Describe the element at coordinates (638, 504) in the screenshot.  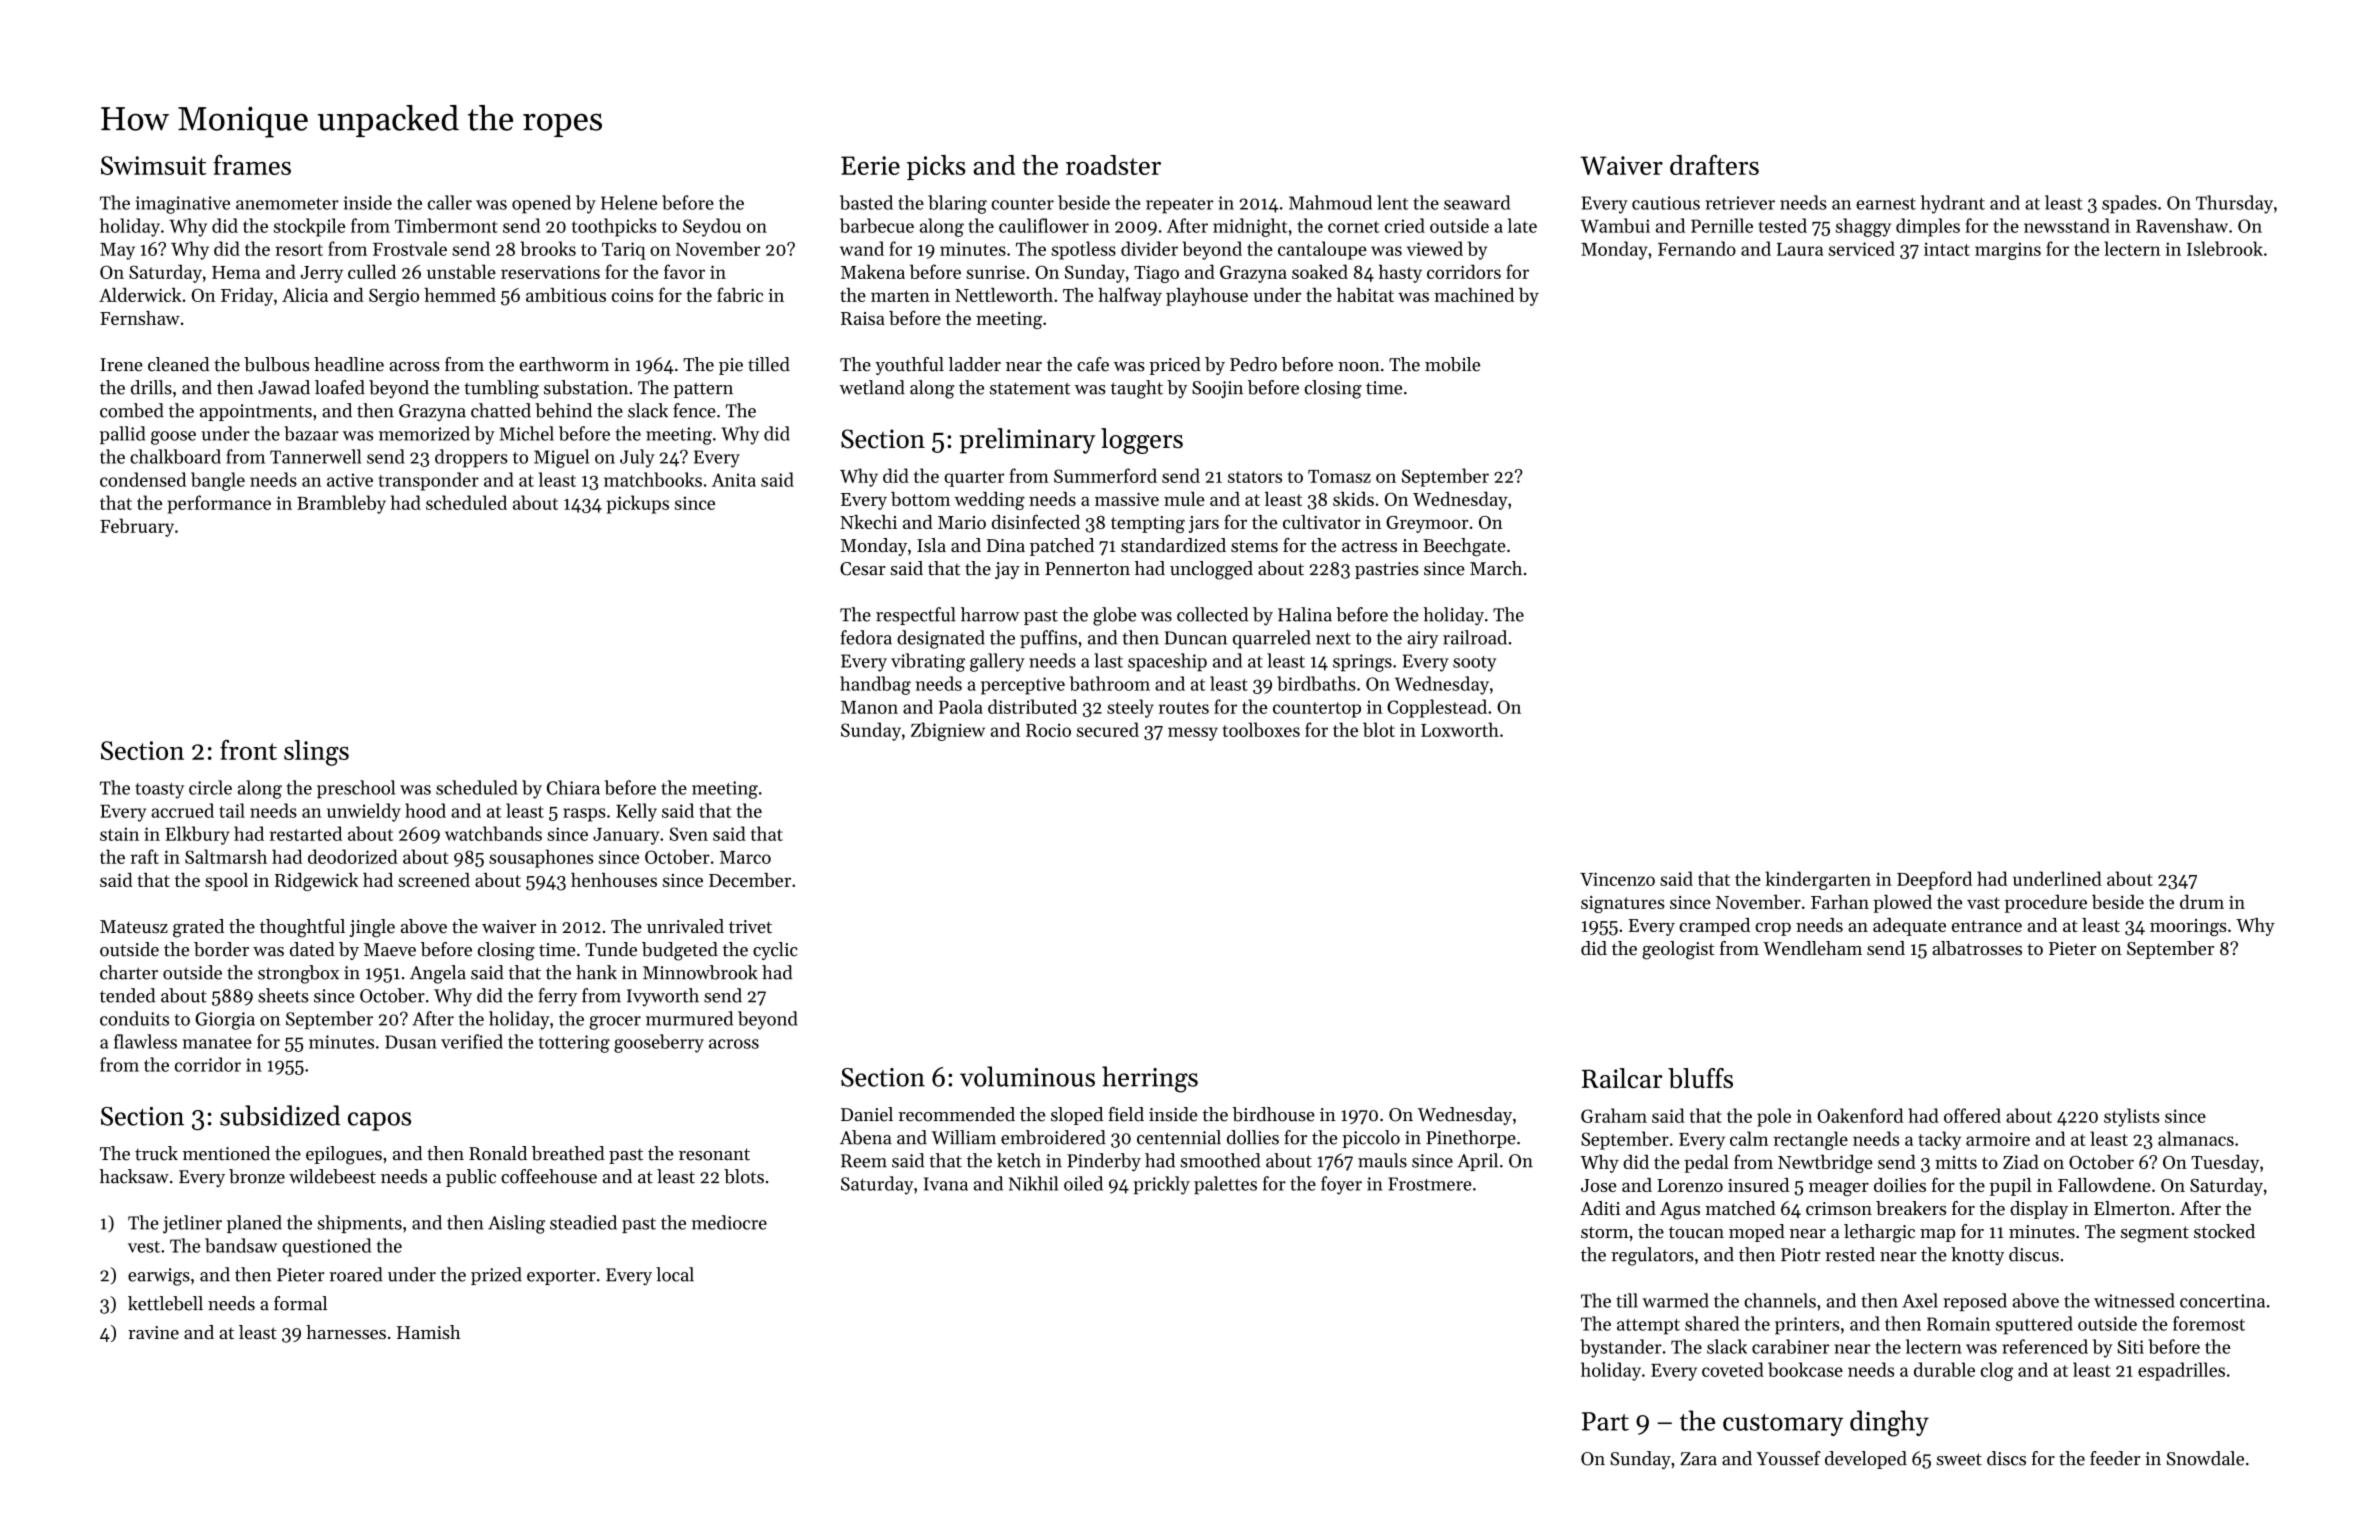
I see `pickups` at that location.
